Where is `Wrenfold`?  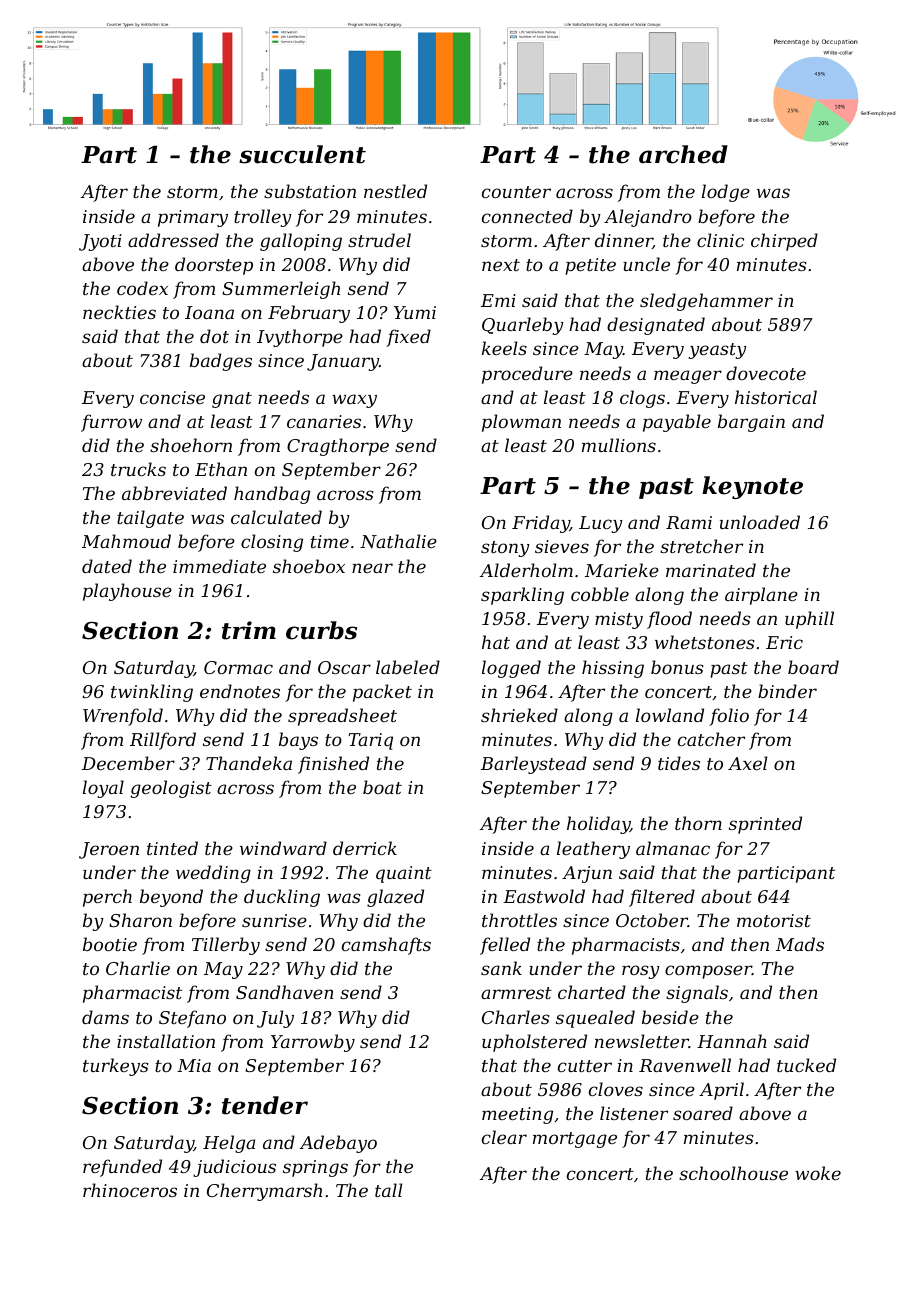 Wrenfold is located at coordinates (123, 717).
